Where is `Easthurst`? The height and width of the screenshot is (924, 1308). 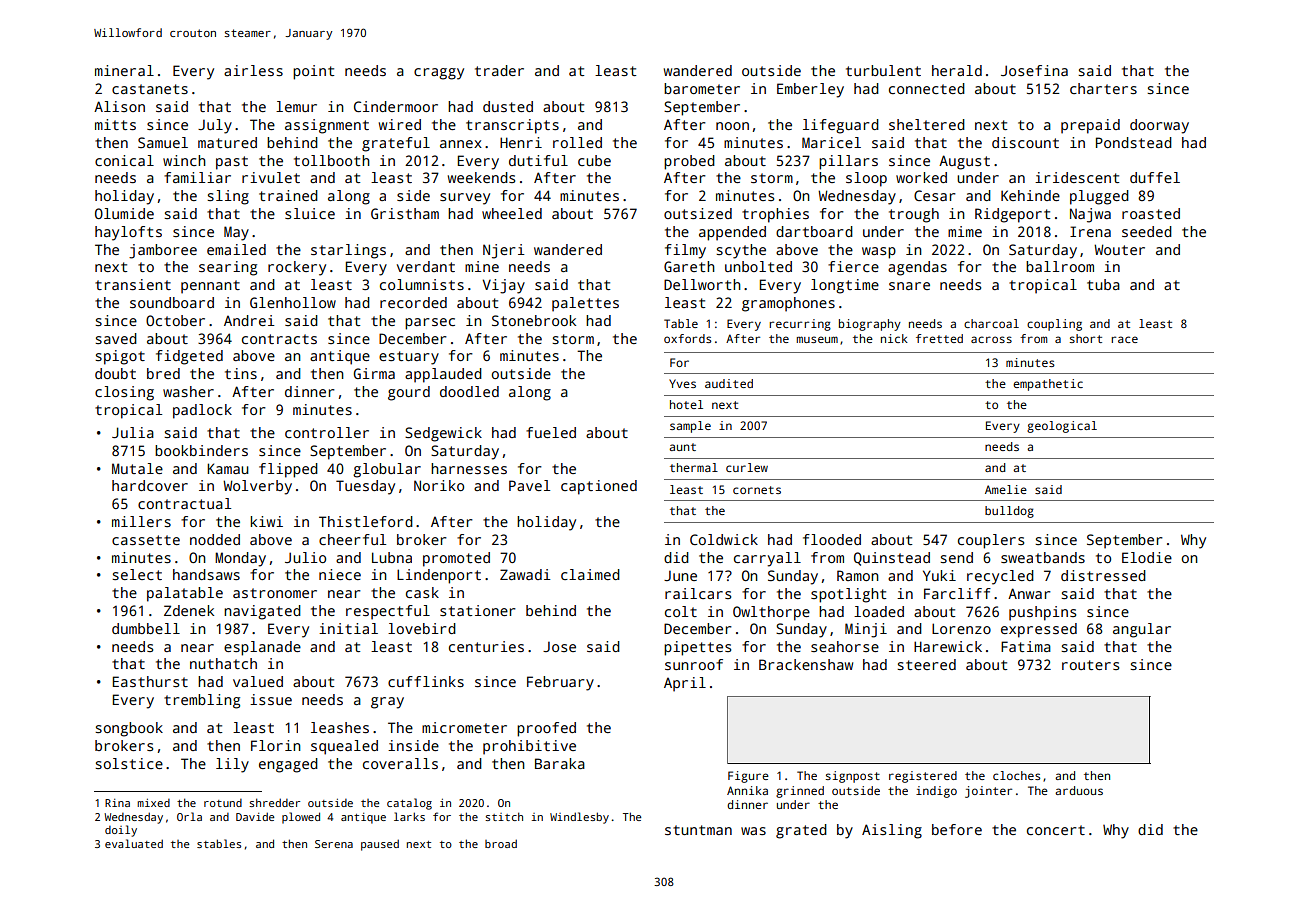
Easthurst is located at coordinates (150, 681).
